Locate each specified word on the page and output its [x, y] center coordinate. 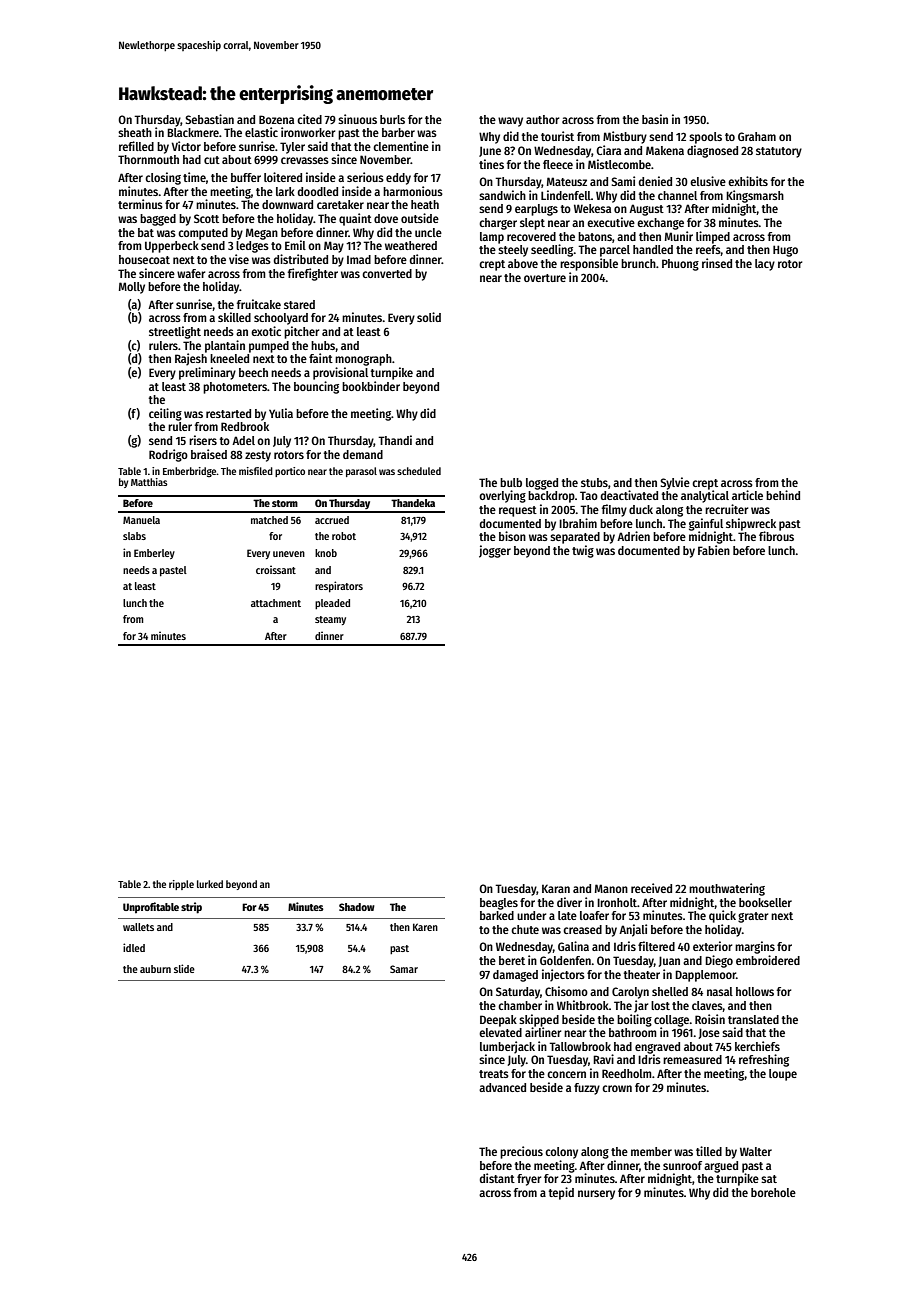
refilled [136, 146]
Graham [757, 136]
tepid [561, 1193]
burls [392, 119]
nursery [596, 1195]
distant [497, 1178]
